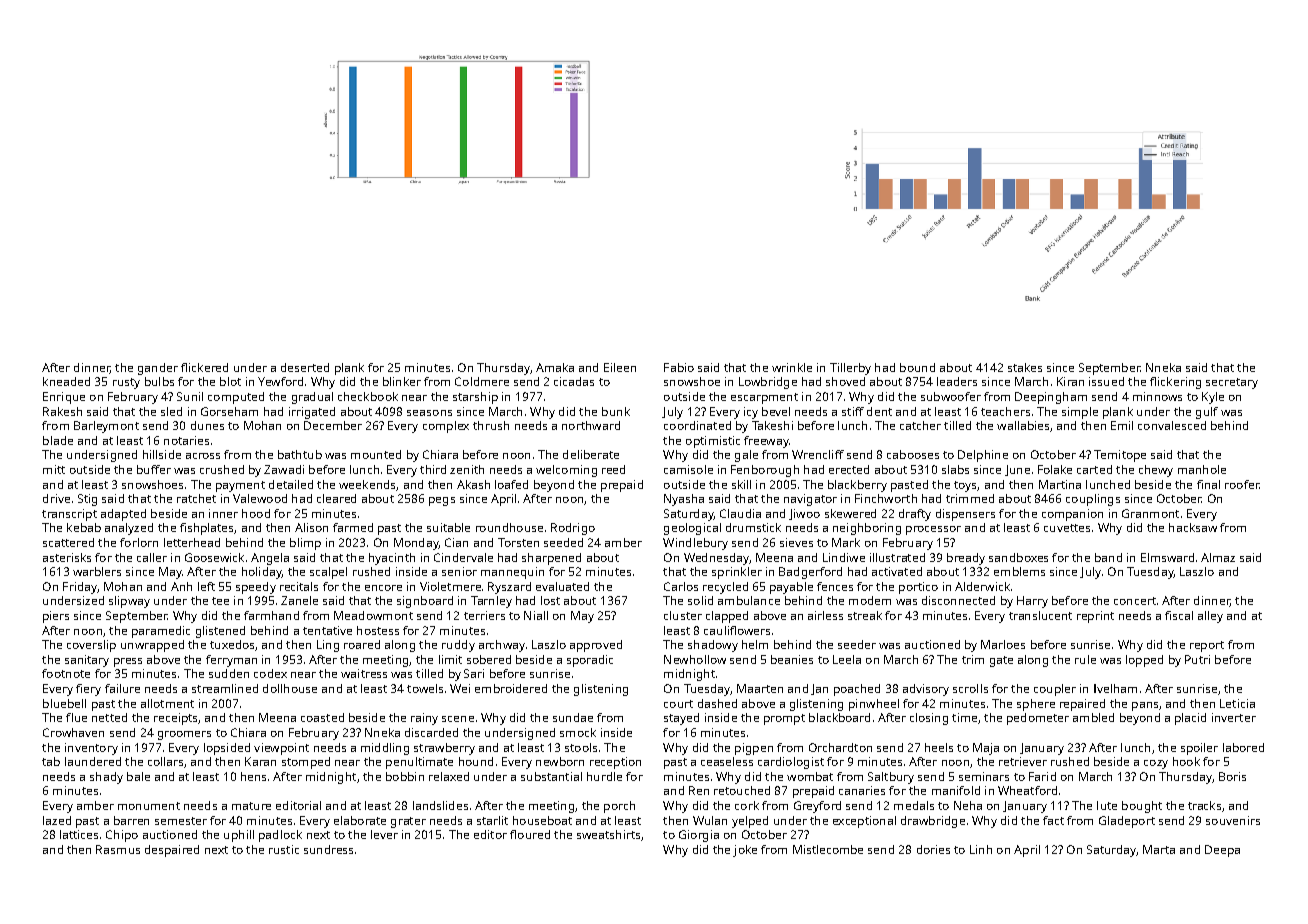 Image resolution: width=1308 pixels, height=924 pixels. I want to click on rustic, so click(284, 849).
